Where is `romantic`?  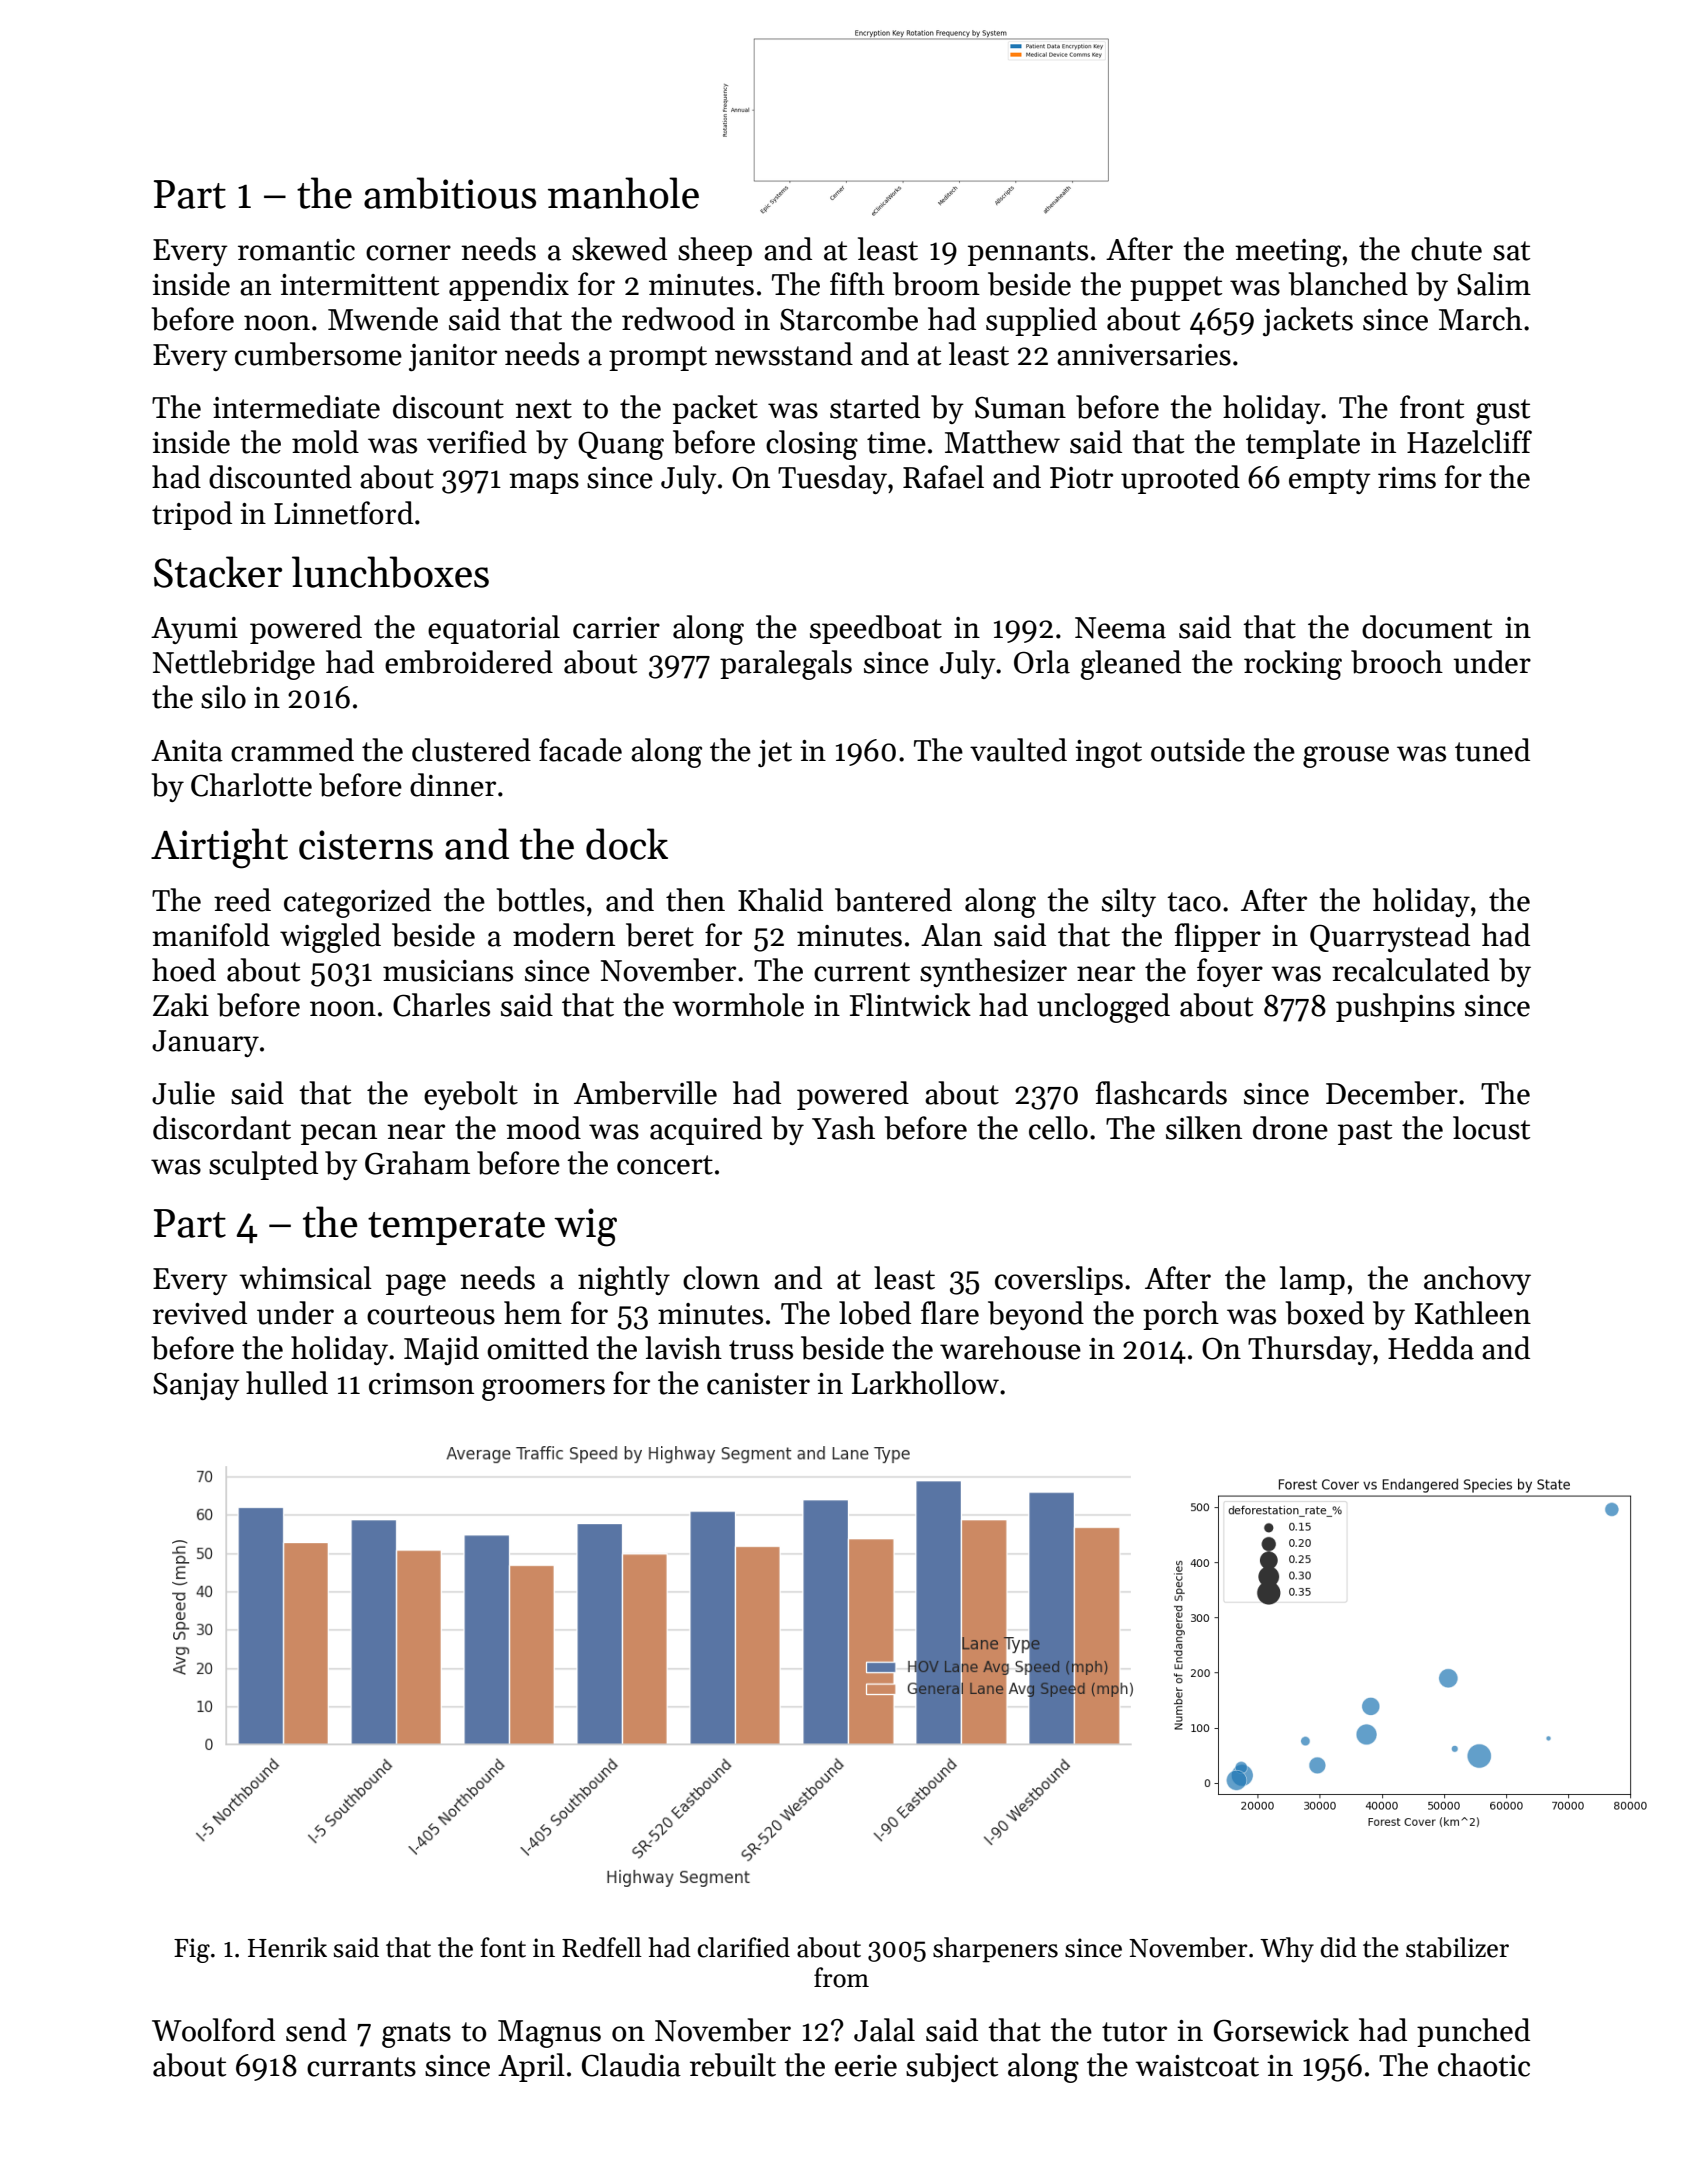
romantic is located at coordinates (296, 250).
